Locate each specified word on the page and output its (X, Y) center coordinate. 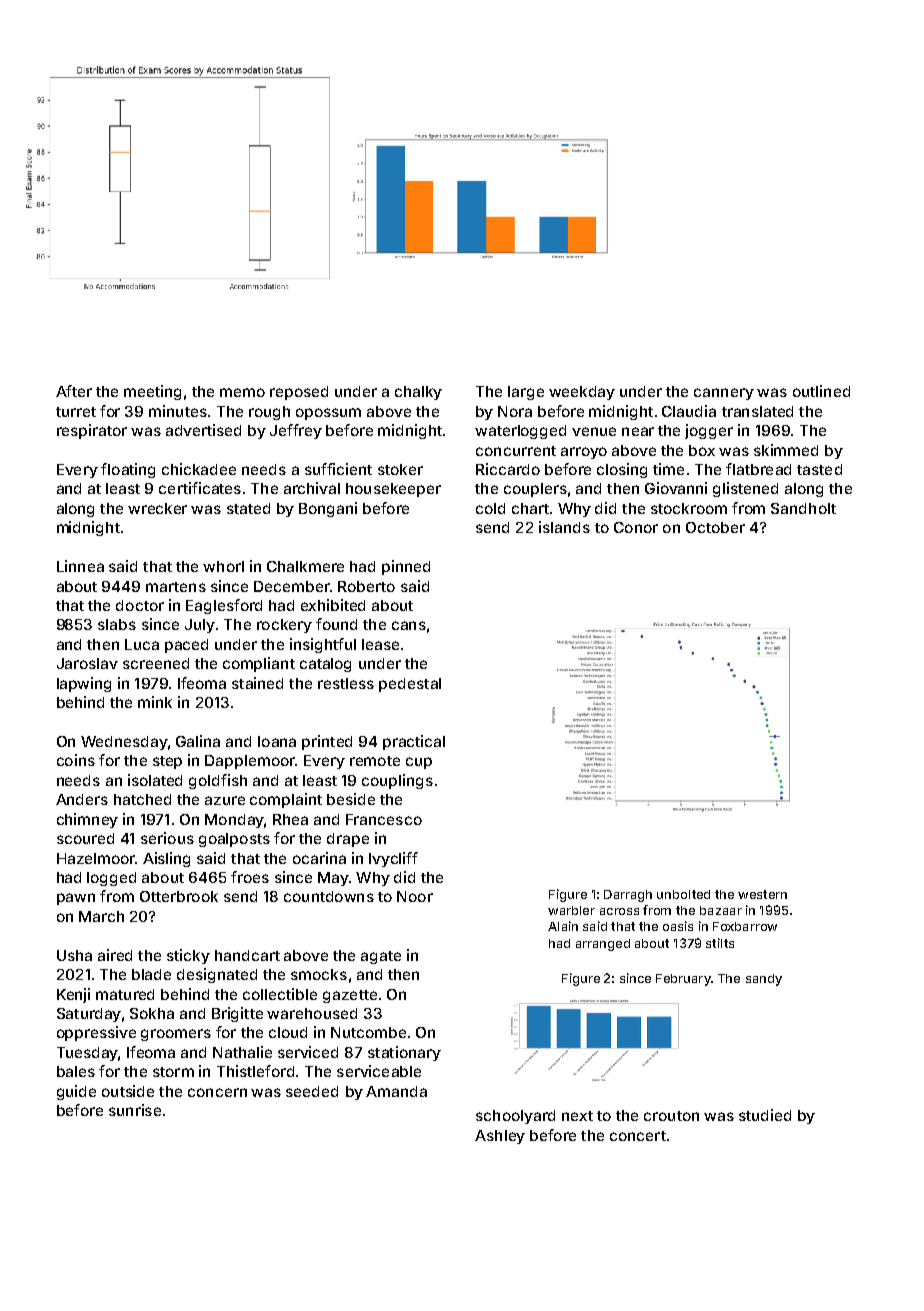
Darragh (628, 896)
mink (155, 702)
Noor (415, 896)
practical (414, 742)
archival (312, 488)
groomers (176, 1035)
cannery (724, 394)
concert (638, 1136)
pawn (76, 899)
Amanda (396, 1091)
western (762, 894)
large (526, 393)
